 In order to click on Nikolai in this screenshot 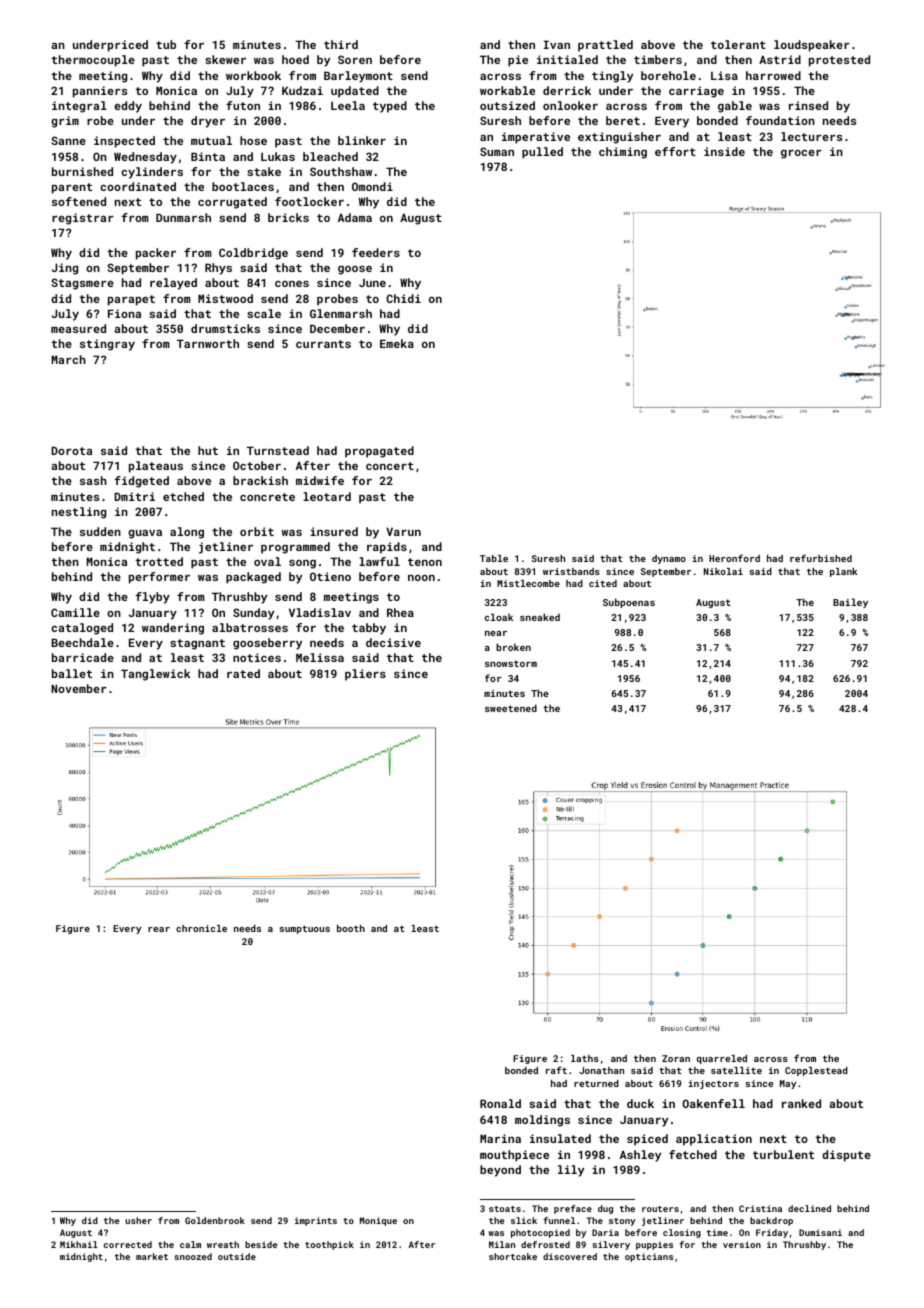, I will do `click(723, 571)`.
